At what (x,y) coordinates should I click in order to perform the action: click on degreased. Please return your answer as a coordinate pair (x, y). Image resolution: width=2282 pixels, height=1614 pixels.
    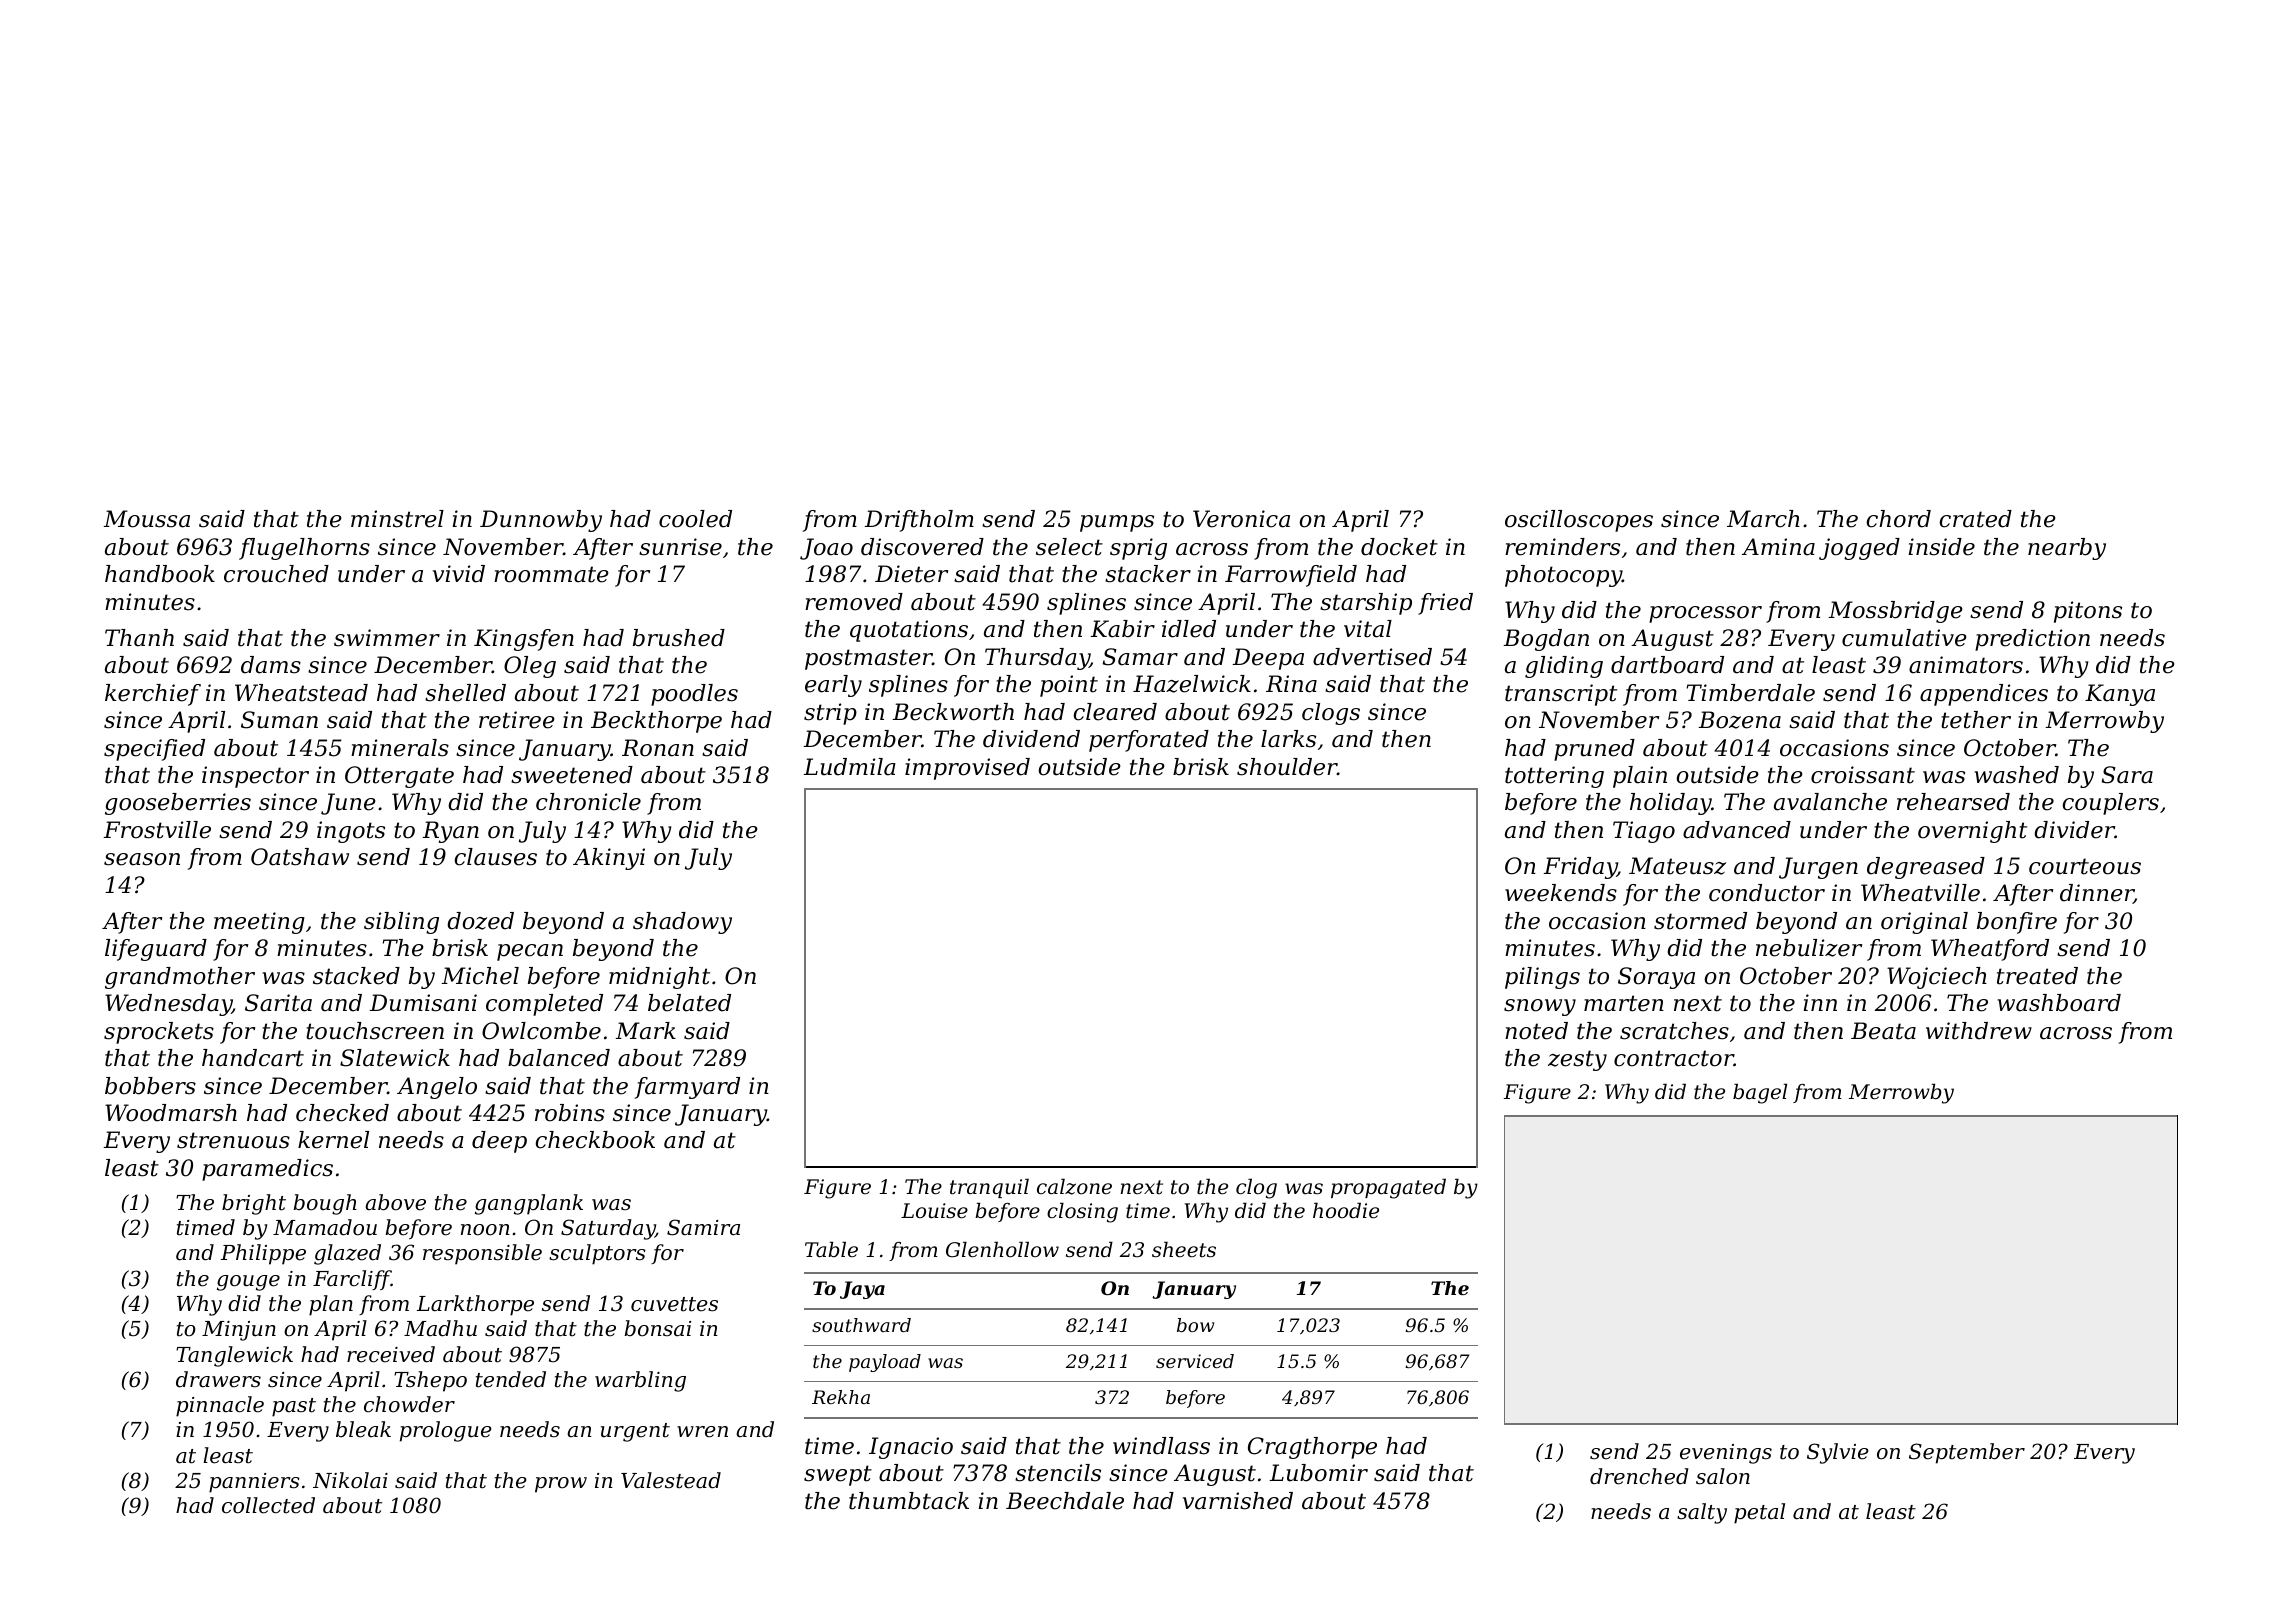
    Looking at the image, I should click on (1926, 868).
